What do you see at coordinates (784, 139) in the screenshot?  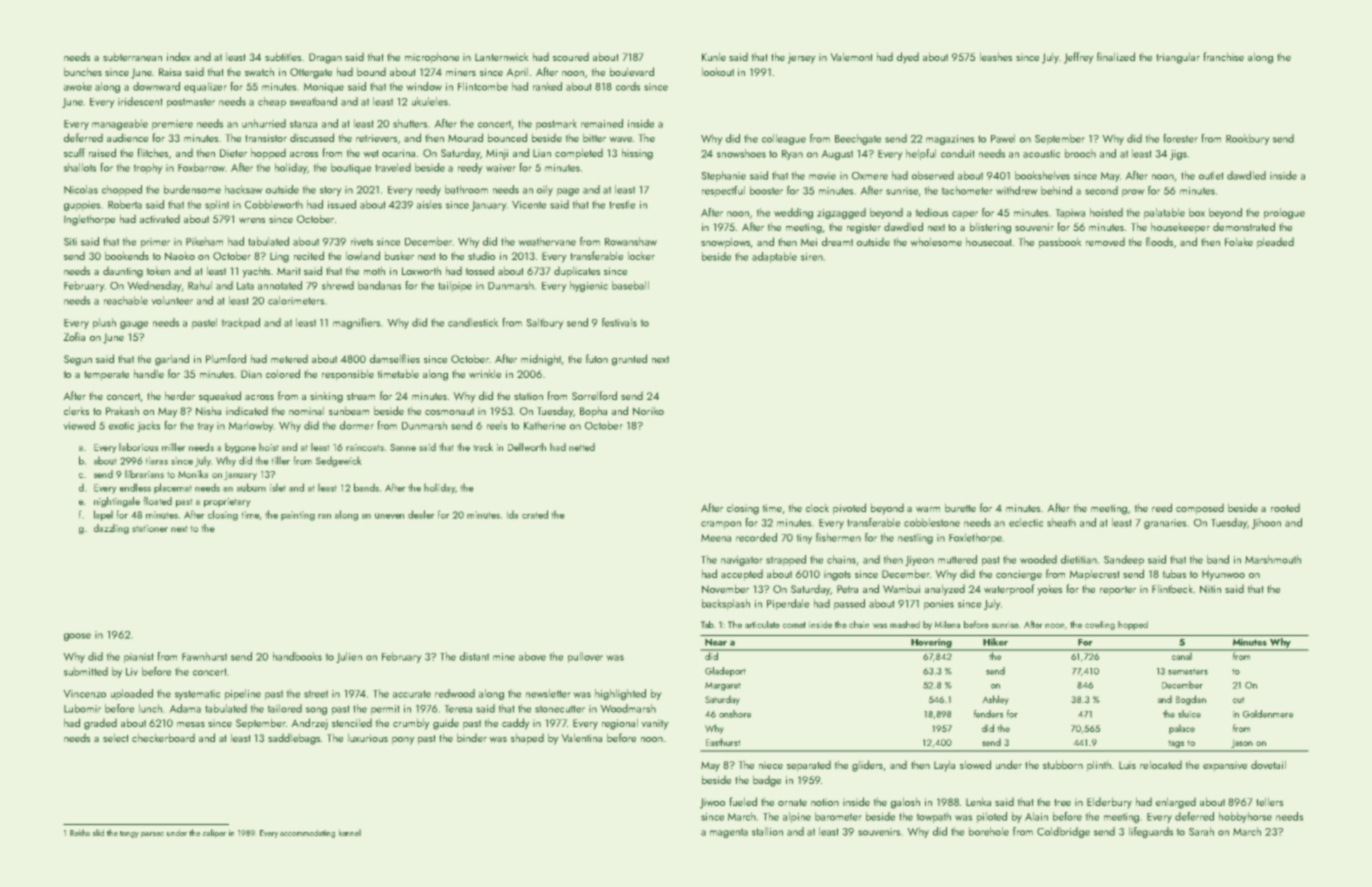 I see `colleague` at bounding box center [784, 139].
